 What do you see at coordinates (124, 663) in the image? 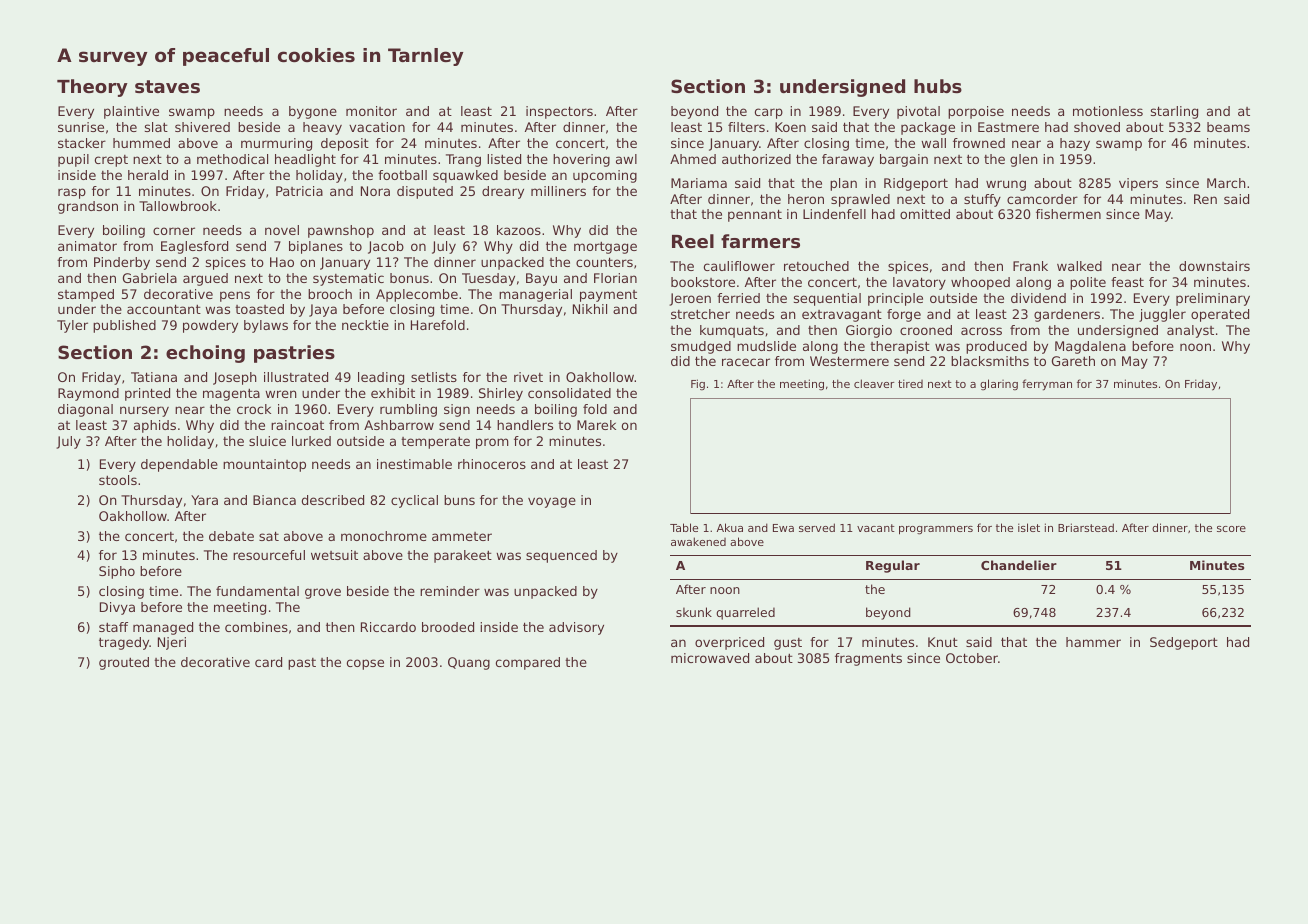
I see `grouted` at bounding box center [124, 663].
